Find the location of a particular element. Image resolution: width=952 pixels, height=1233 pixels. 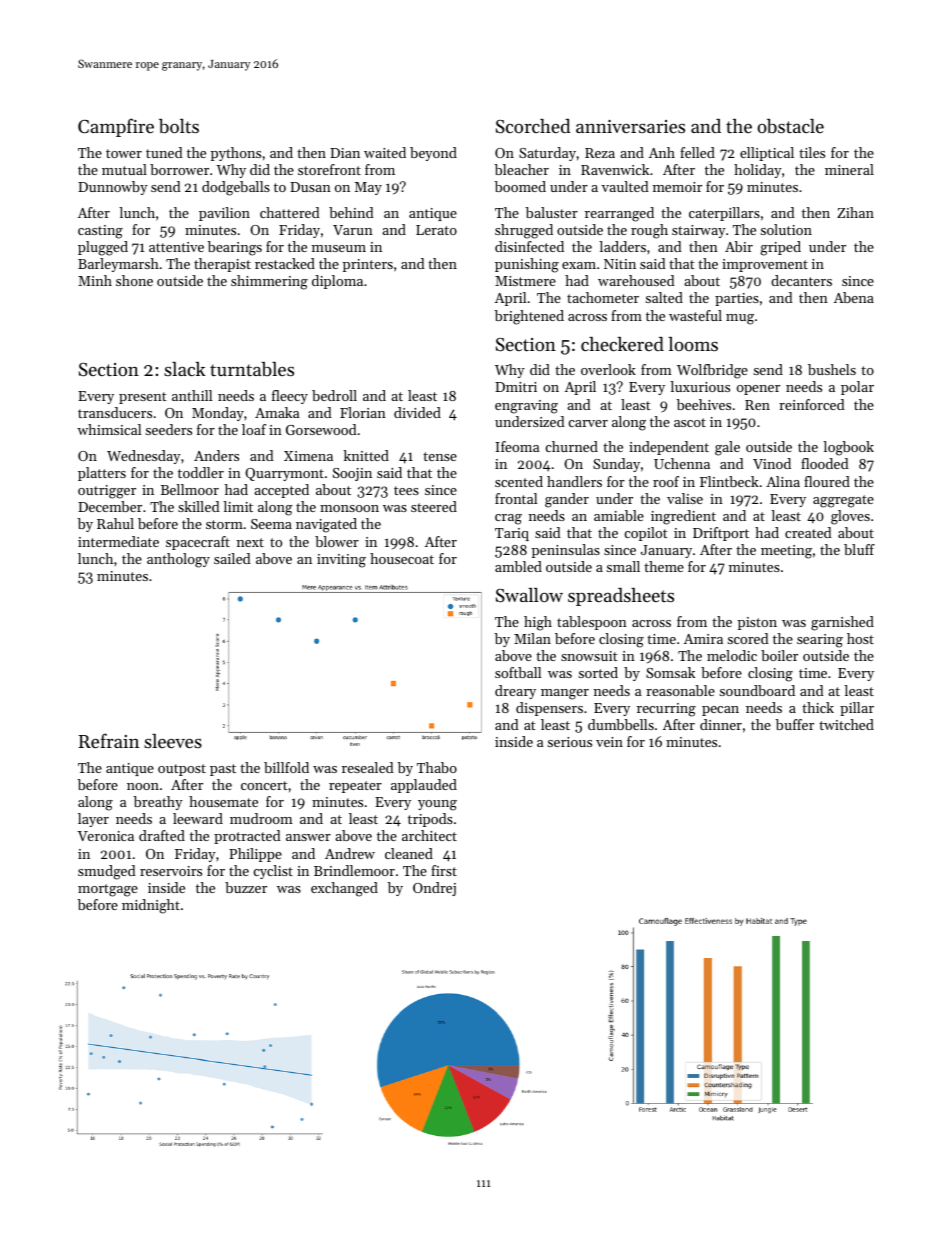

drafted is located at coordinates (162, 835).
